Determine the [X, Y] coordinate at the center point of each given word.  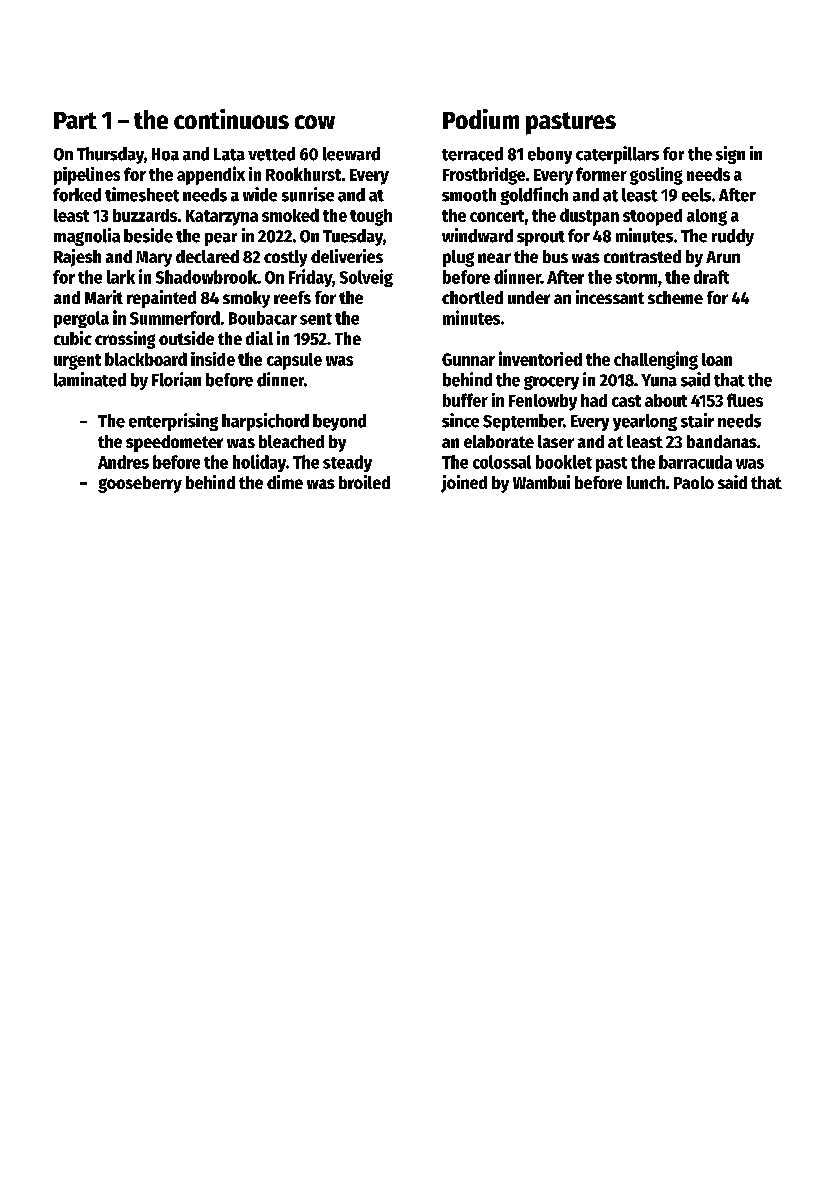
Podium [481, 119]
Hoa [165, 154]
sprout [541, 238]
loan [717, 359]
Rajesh [77, 258]
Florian [176, 379]
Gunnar [468, 359]
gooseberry [140, 484]
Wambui [541, 482]
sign [730, 155]
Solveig [366, 278]
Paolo [694, 482]
